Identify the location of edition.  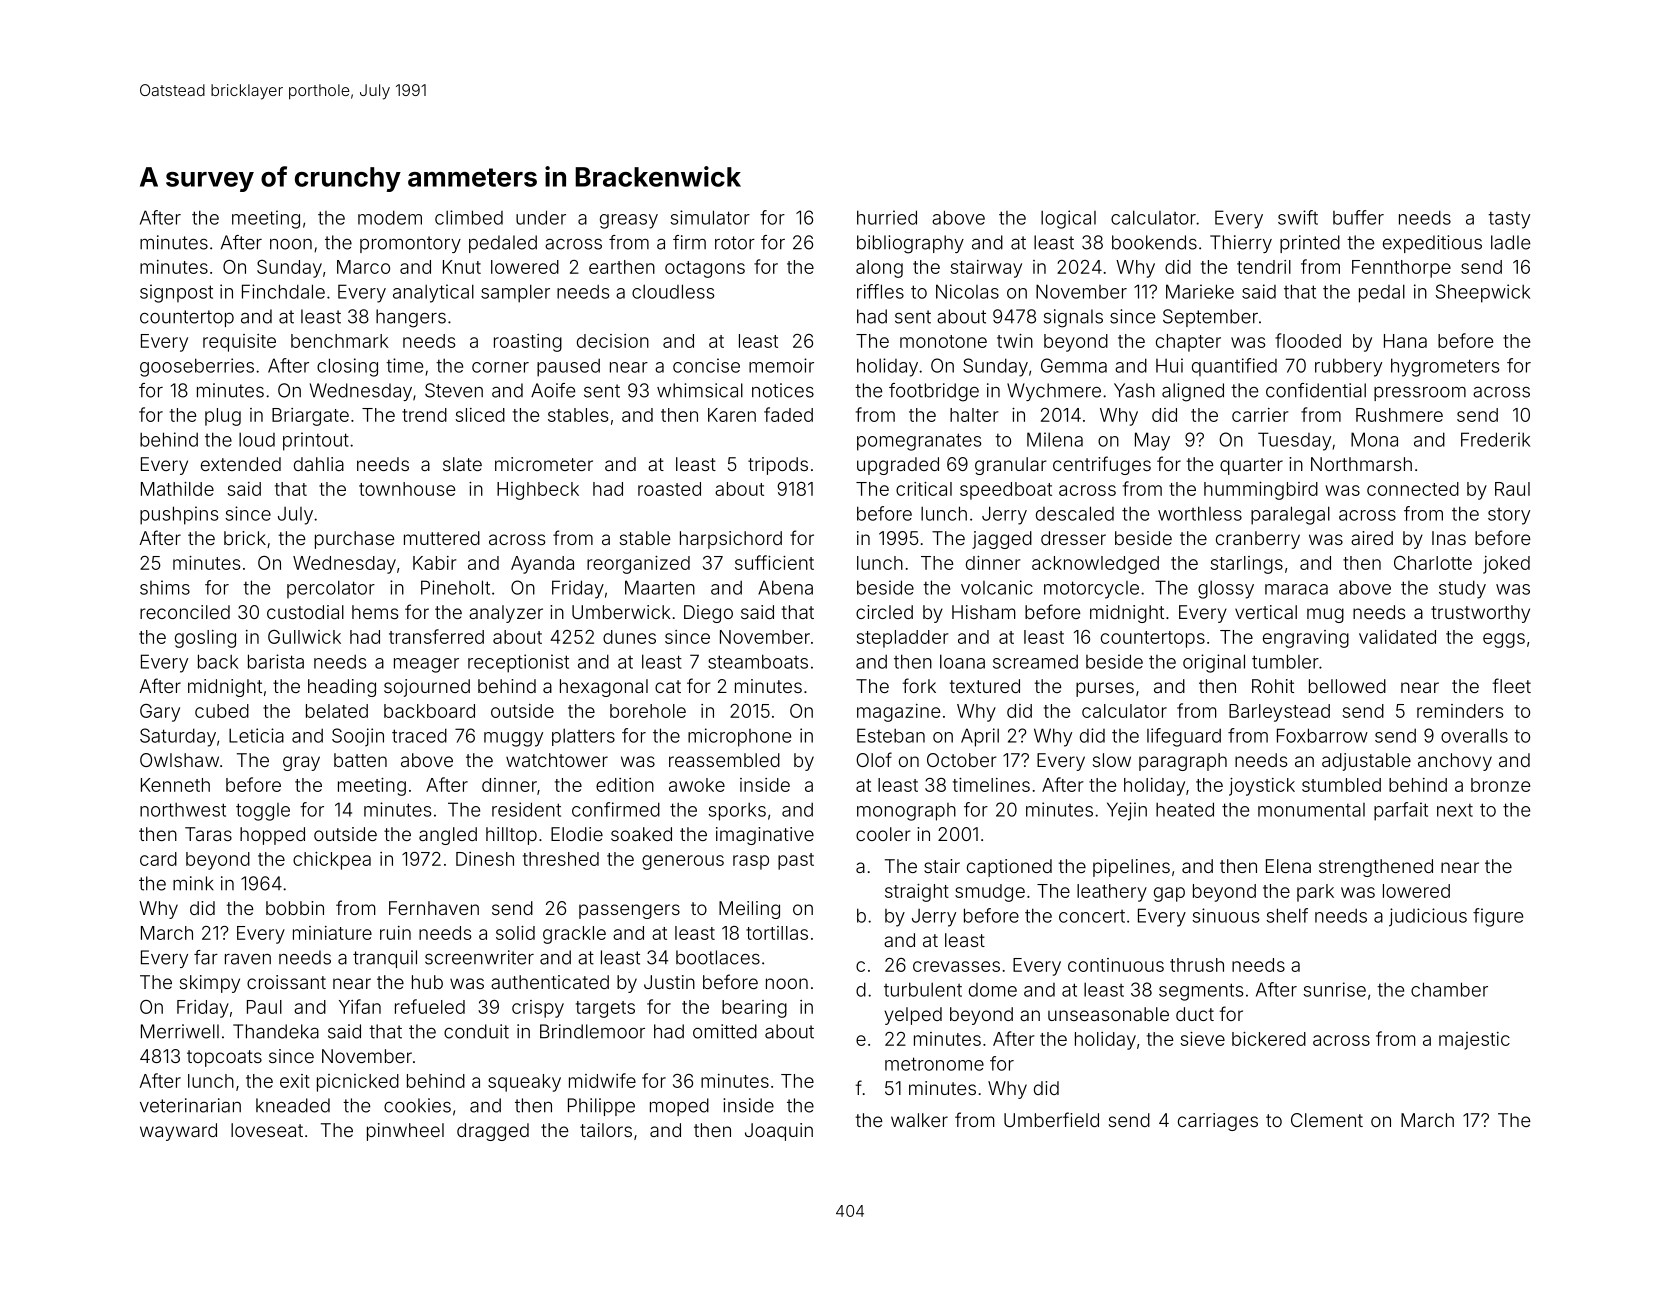
(625, 785).
